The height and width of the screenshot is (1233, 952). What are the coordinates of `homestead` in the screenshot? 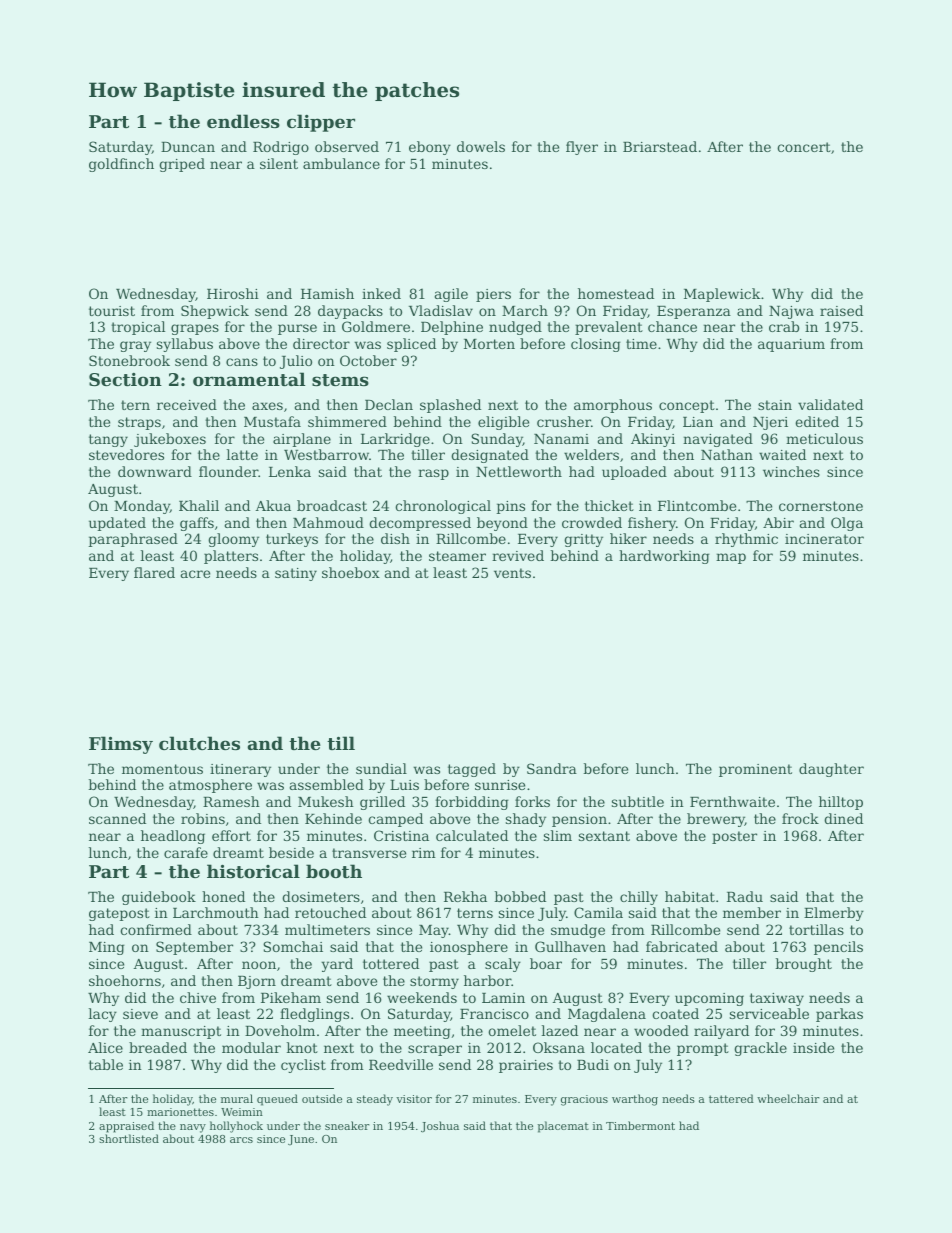 It's located at (616, 293).
